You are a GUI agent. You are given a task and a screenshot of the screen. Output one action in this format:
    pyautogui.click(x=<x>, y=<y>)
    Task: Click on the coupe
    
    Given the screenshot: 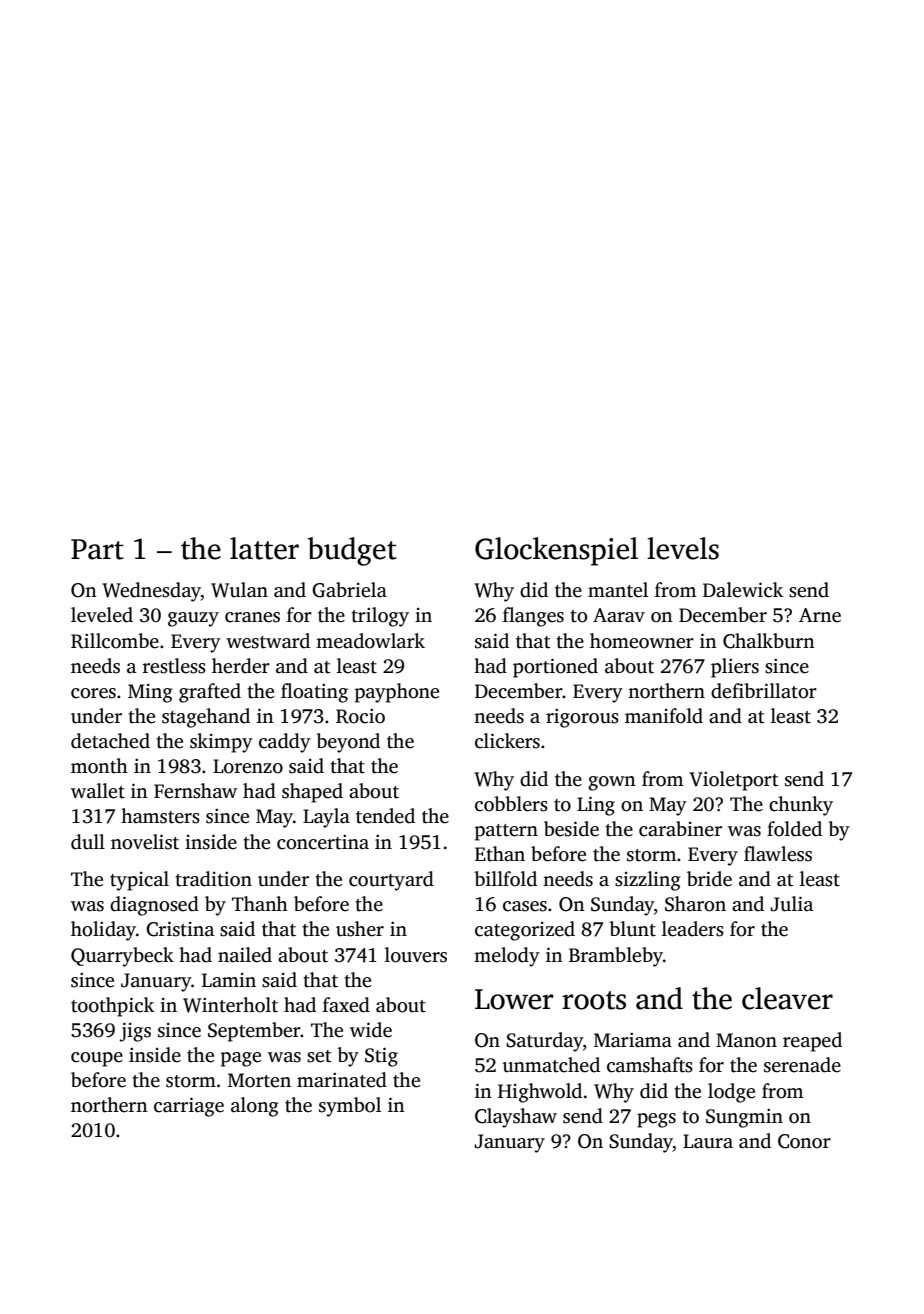 What is the action you would take?
    pyautogui.click(x=97, y=1059)
